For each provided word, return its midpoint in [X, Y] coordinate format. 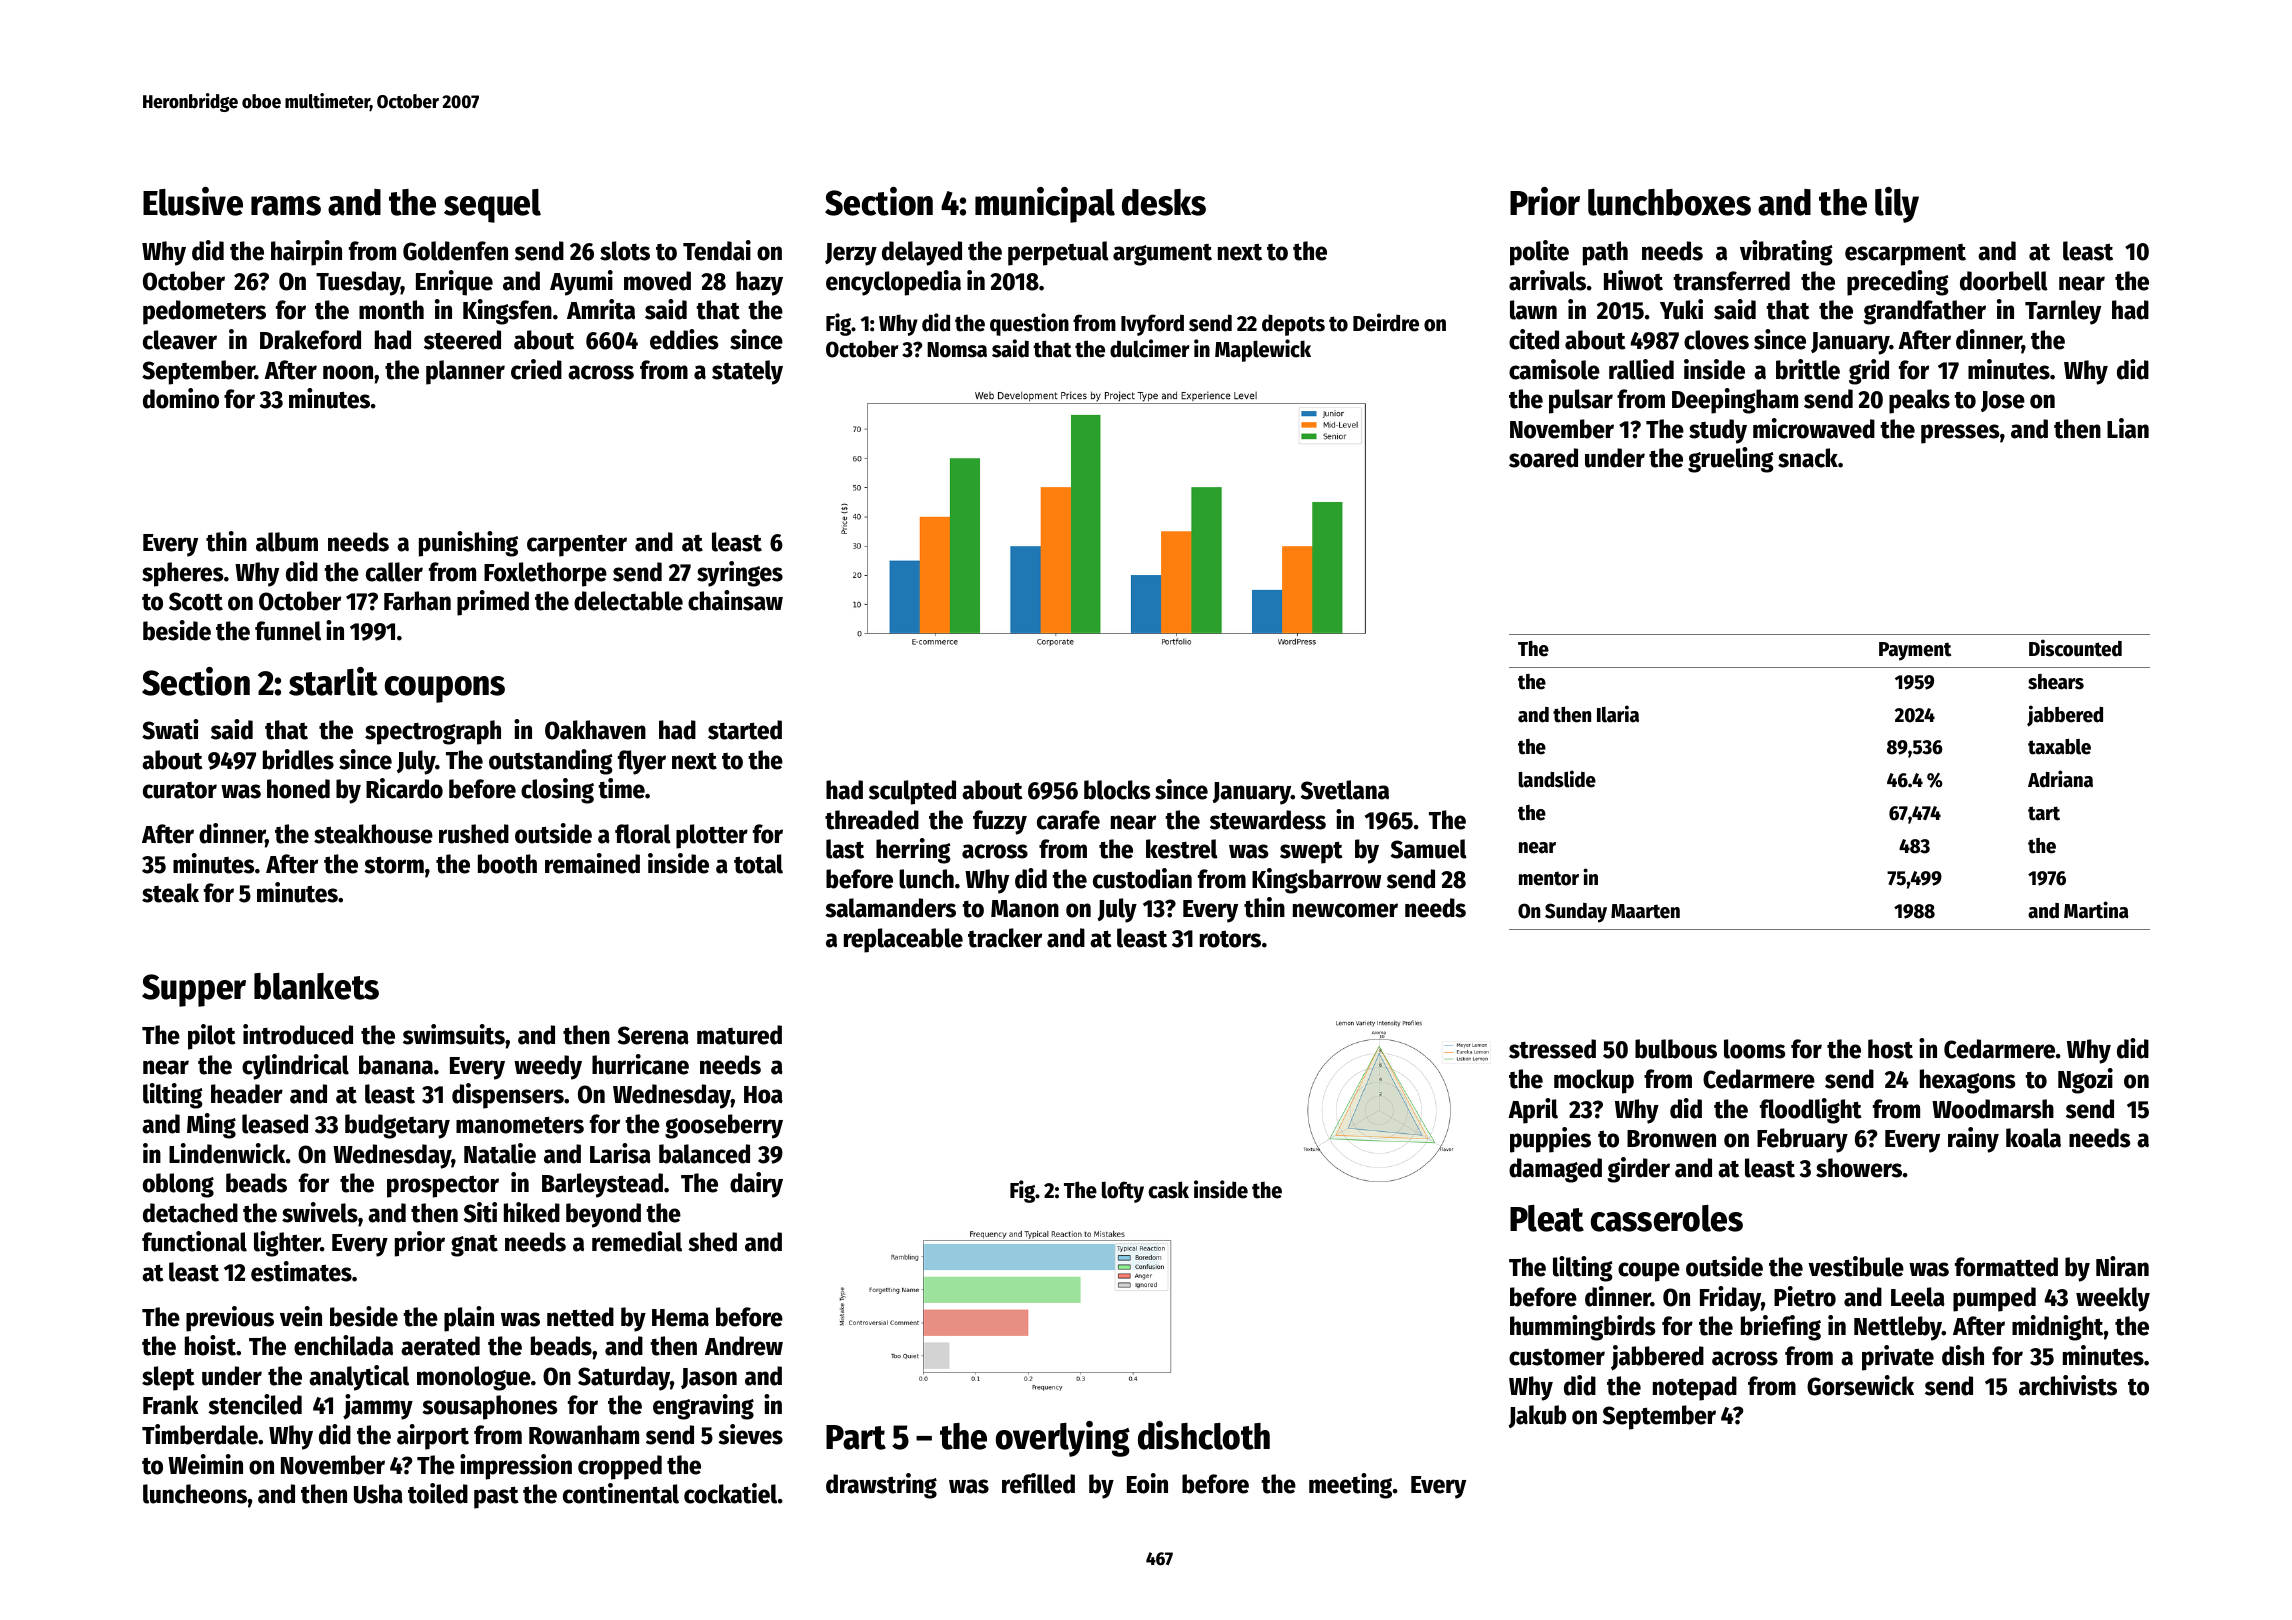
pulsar [1581, 401]
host [1890, 1049]
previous [230, 1319]
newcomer [1345, 910]
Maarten [1645, 911]
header [247, 1094]
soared [1543, 458]
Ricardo [404, 788]
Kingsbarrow [1316, 881]
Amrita [601, 309]
